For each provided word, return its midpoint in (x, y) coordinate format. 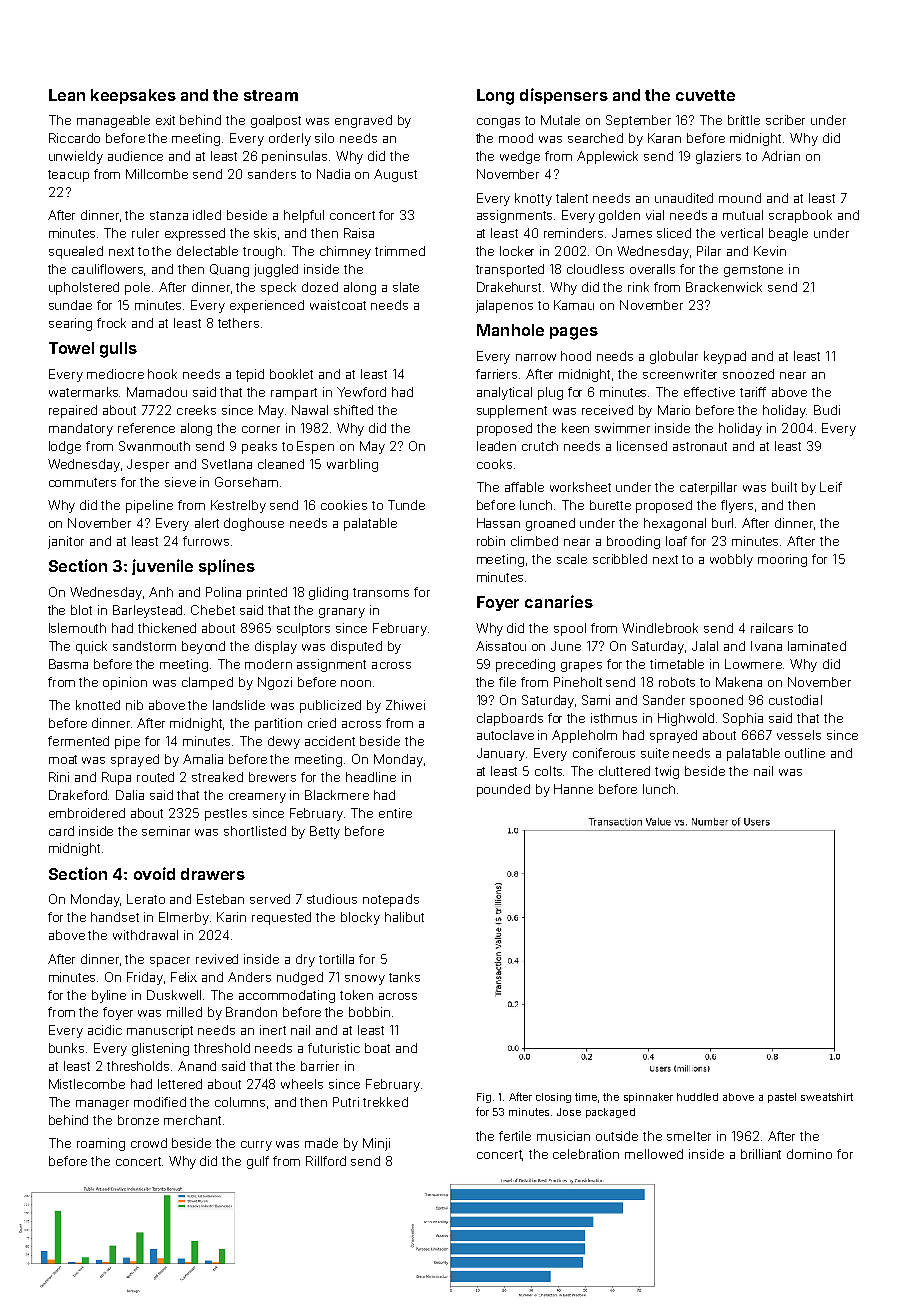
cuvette (705, 95)
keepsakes (133, 96)
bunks (66, 1048)
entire (395, 813)
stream (271, 95)
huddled (697, 1097)
